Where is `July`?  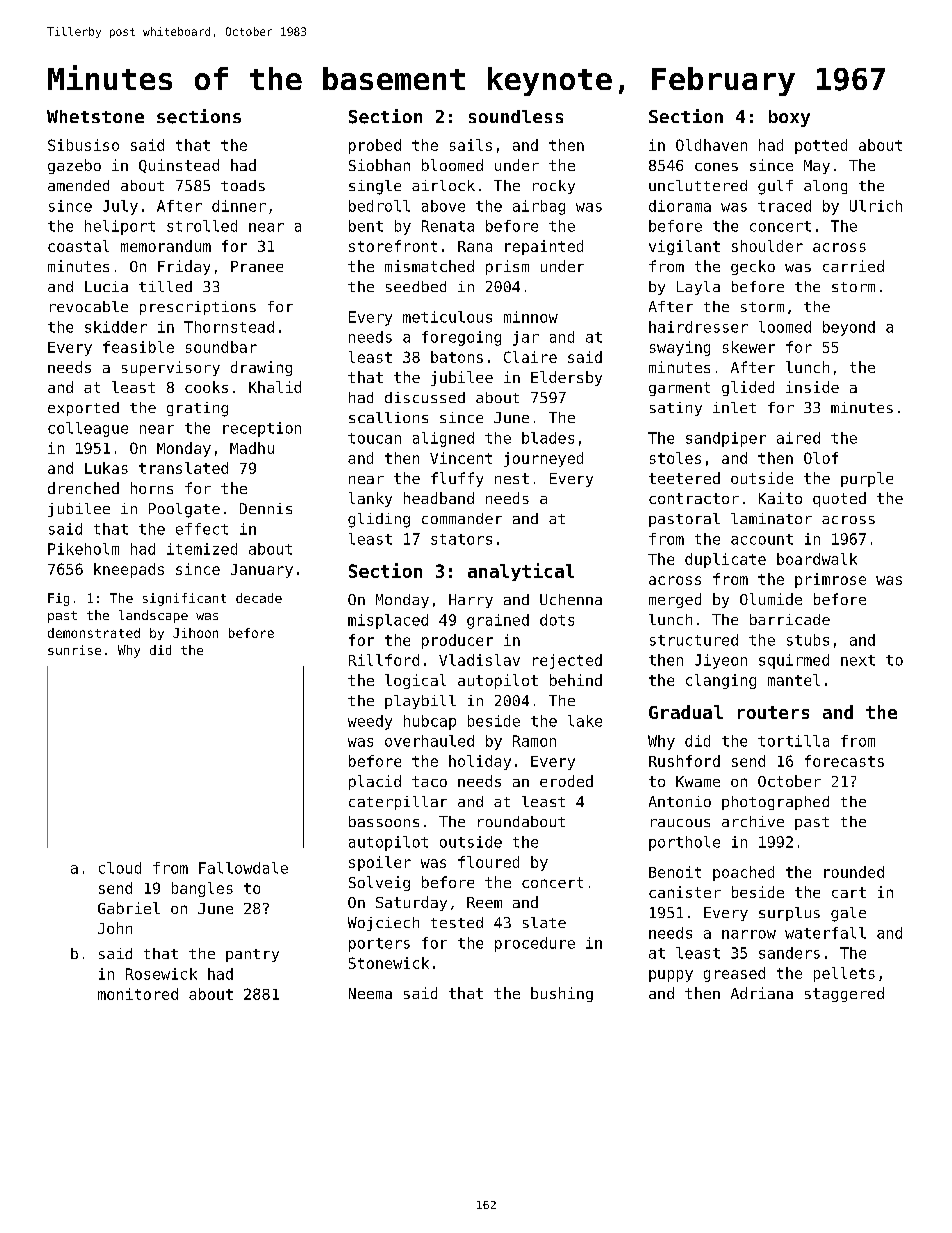
July is located at coordinates (120, 207).
